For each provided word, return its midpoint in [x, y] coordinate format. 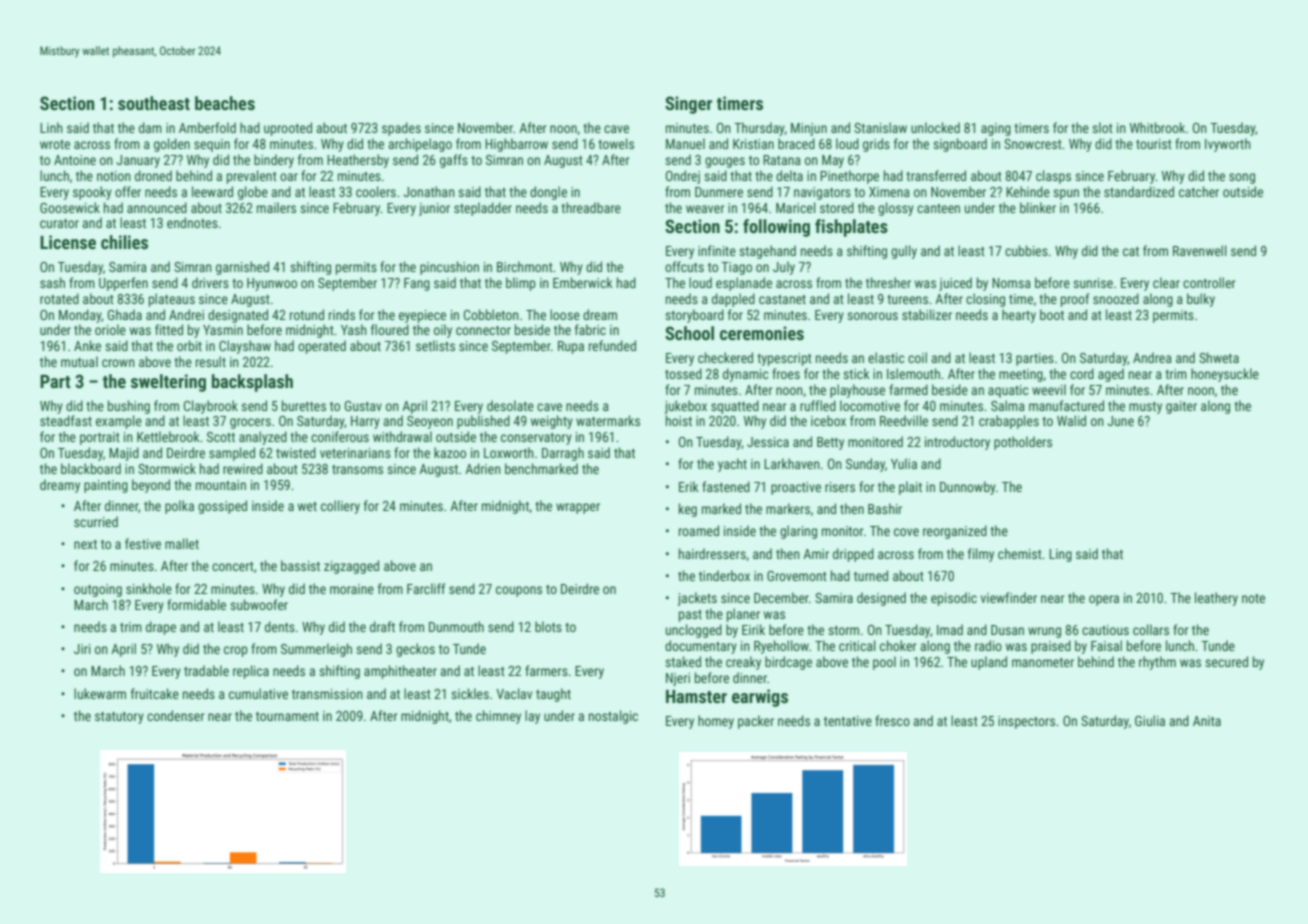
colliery [340, 507]
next [85, 544]
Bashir [885, 508]
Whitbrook [1157, 127]
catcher [1199, 191]
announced [157, 207]
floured [390, 329]
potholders [1023, 443]
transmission [327, 694]
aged [1111, 375]
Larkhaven [792, 463]
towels [616, 143]
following [776, 228]
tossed [683, 373]
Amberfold [207, 127]
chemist [1020, 553]
